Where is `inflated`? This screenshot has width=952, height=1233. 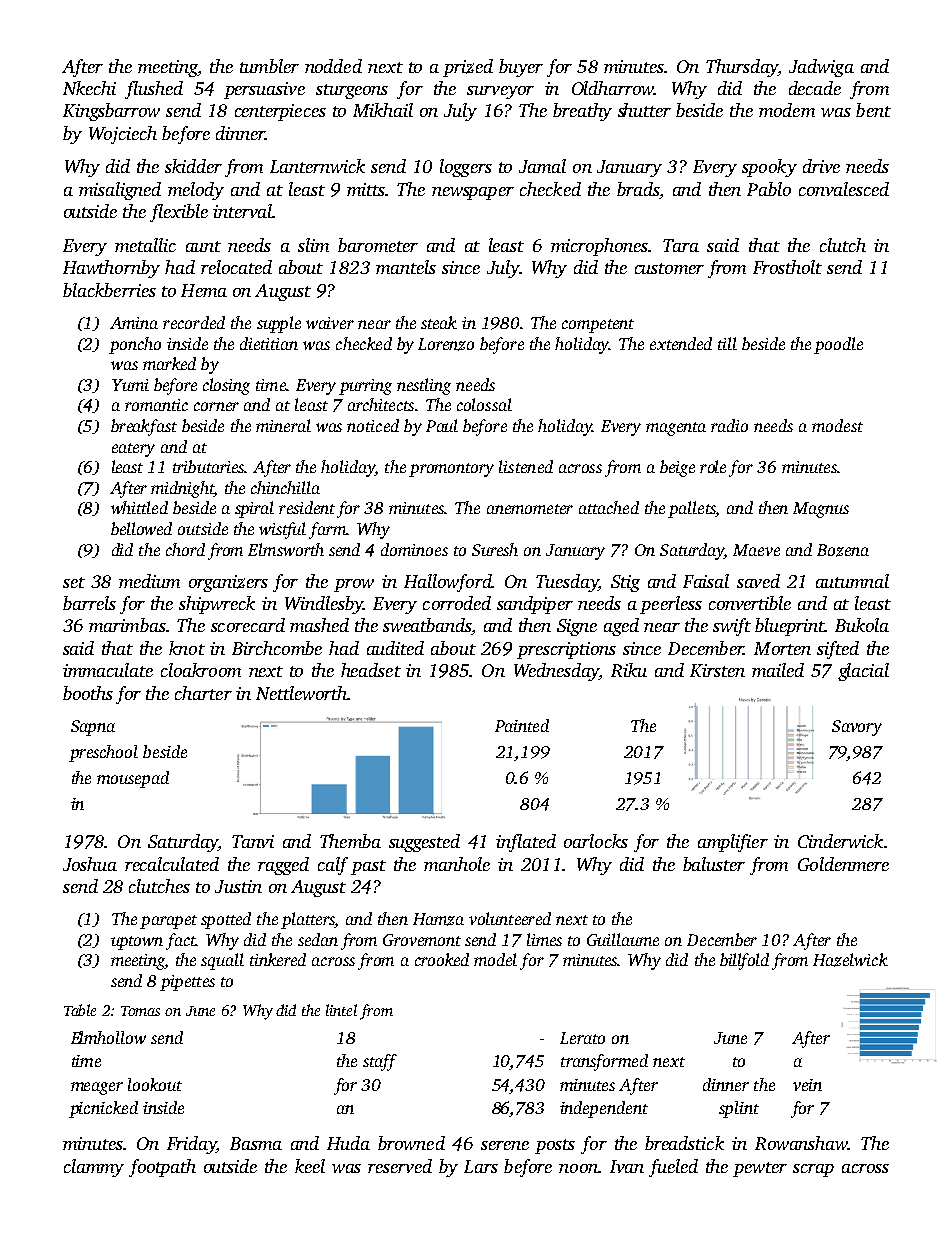 inflated is located at coordinates (526, 843).
